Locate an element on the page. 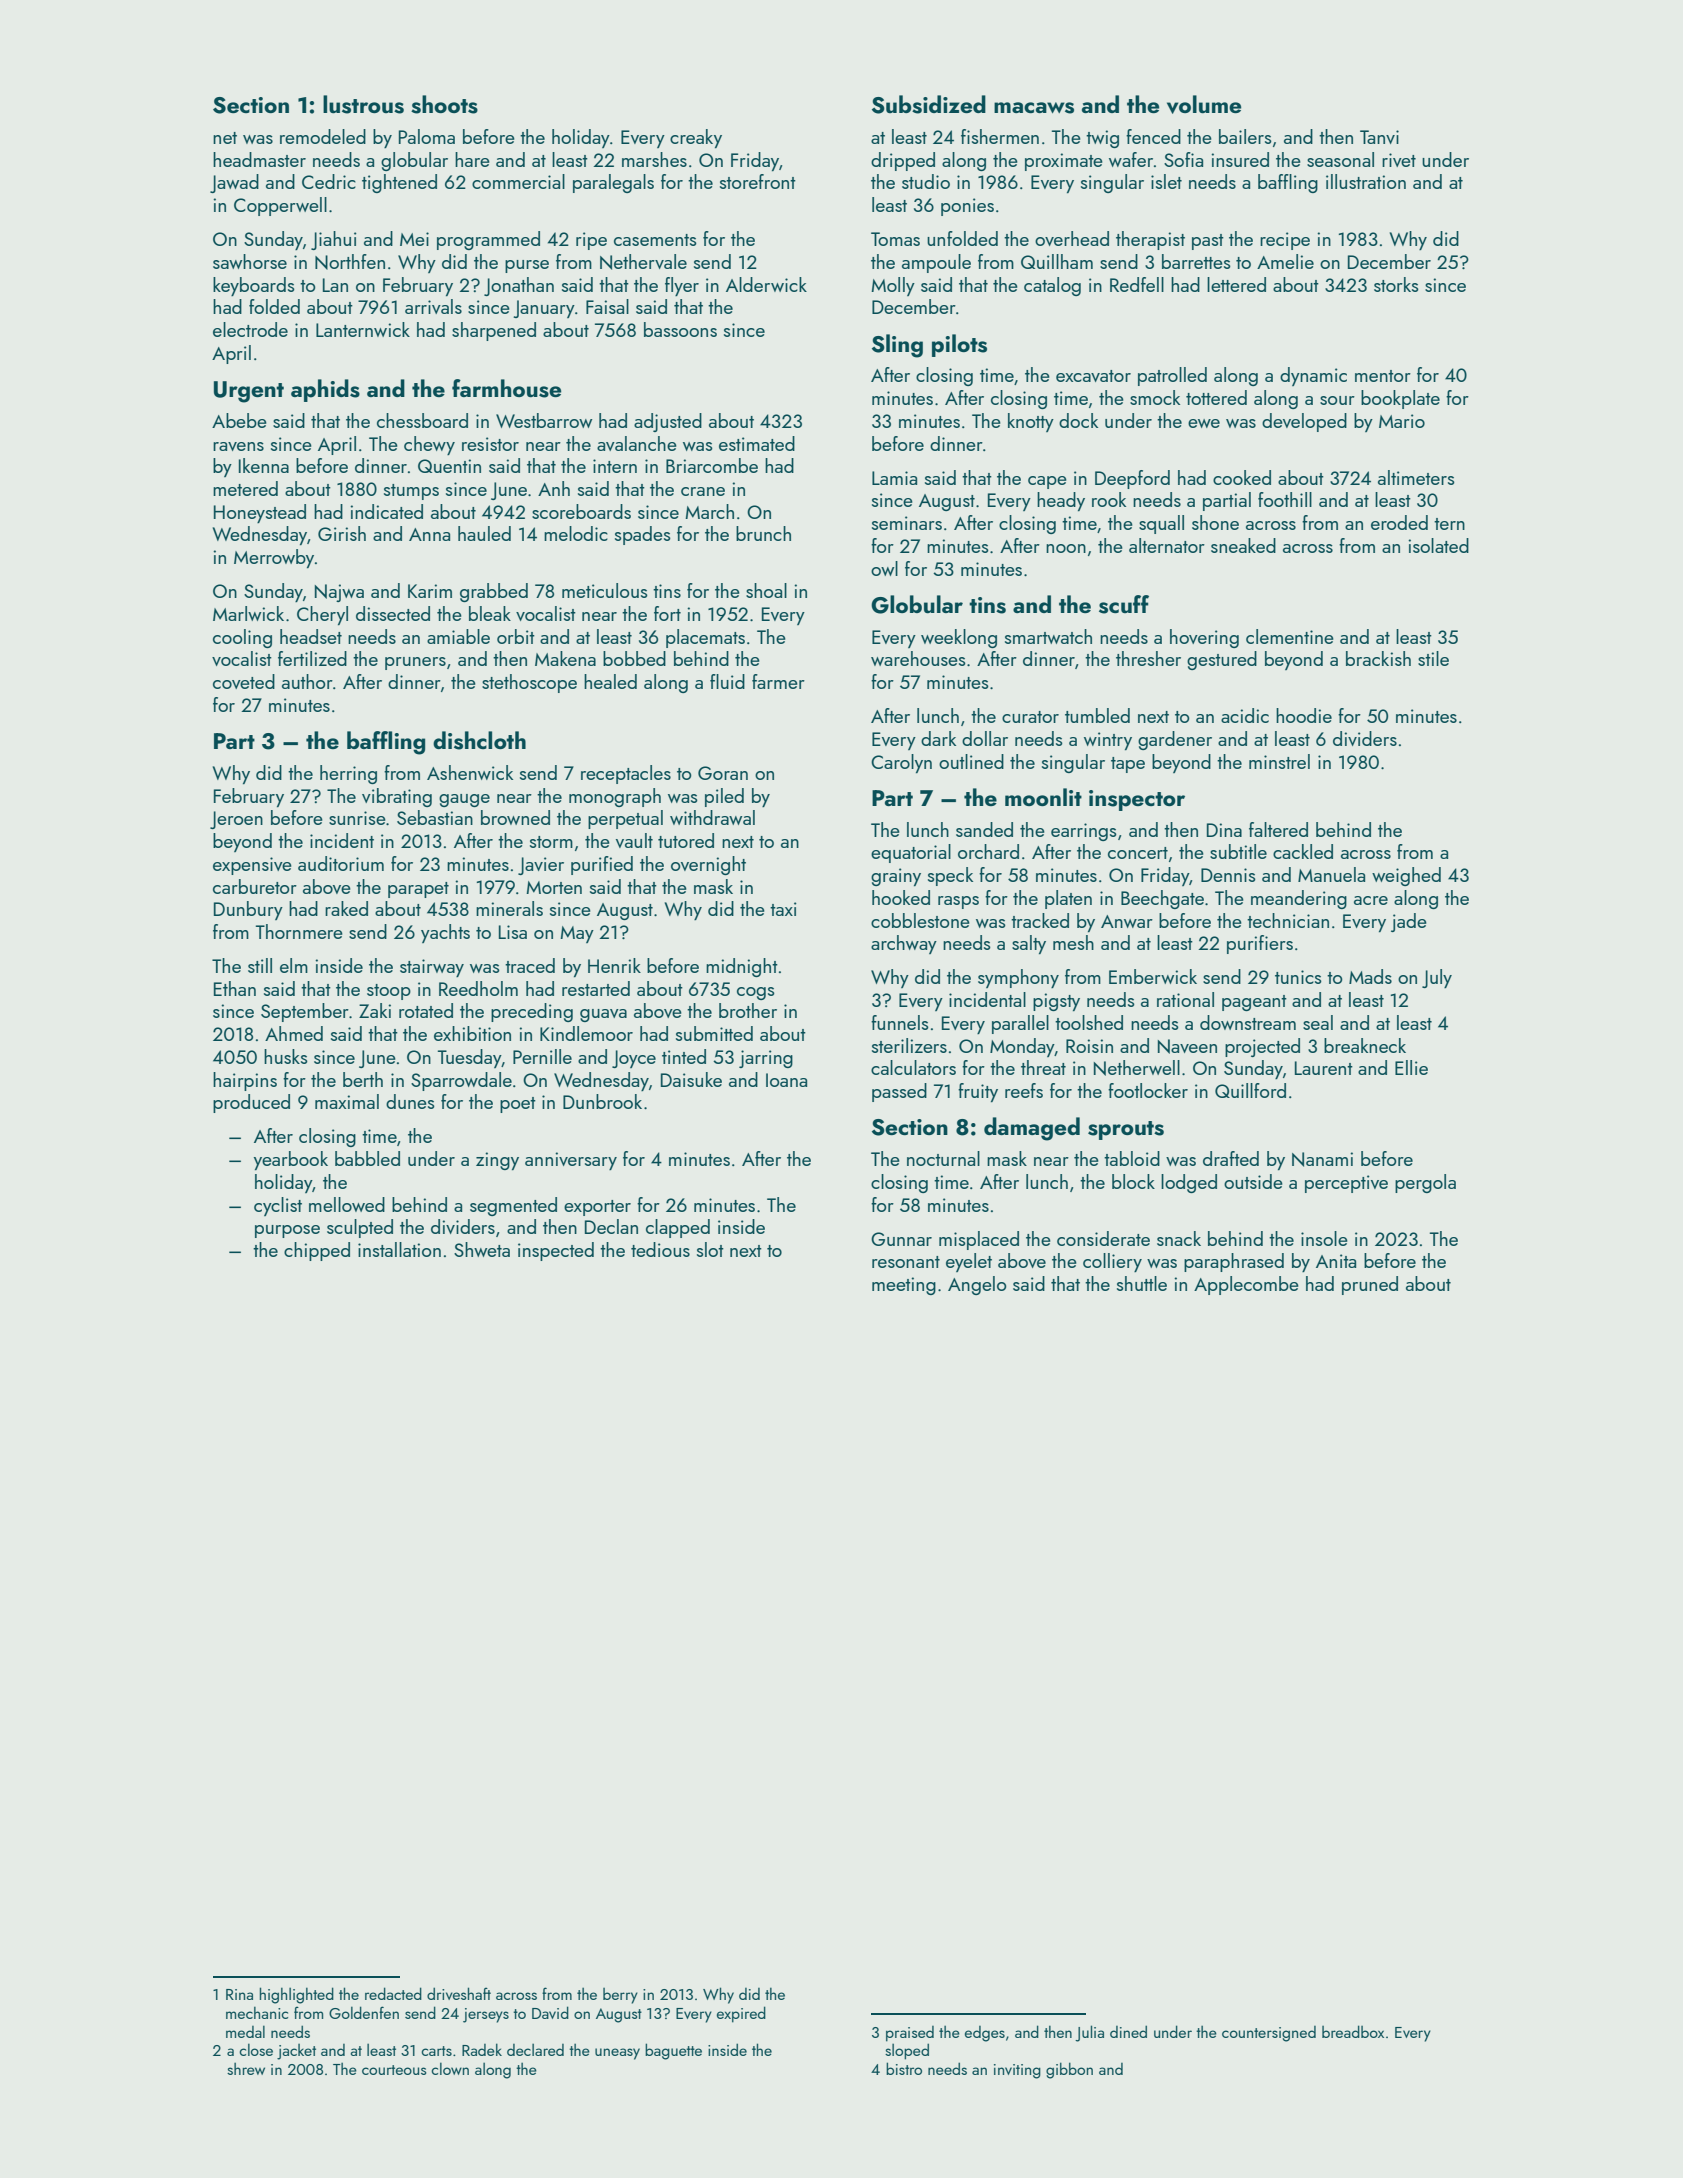  Subsidized is located at coordinates (929, 104).
